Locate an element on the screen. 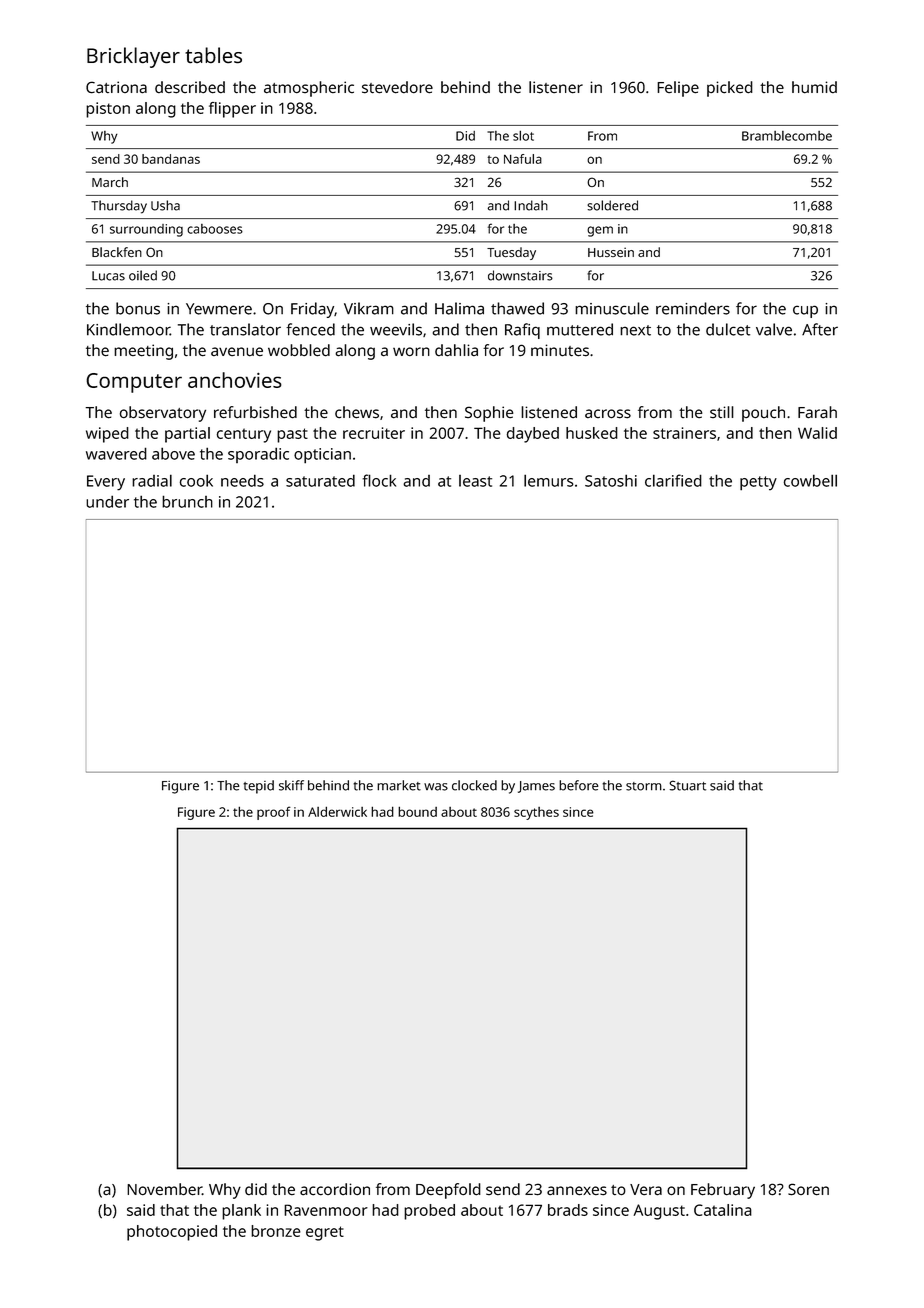 This screenshot has height=1308, width=924. humid is located at coordinates (814, 87).
